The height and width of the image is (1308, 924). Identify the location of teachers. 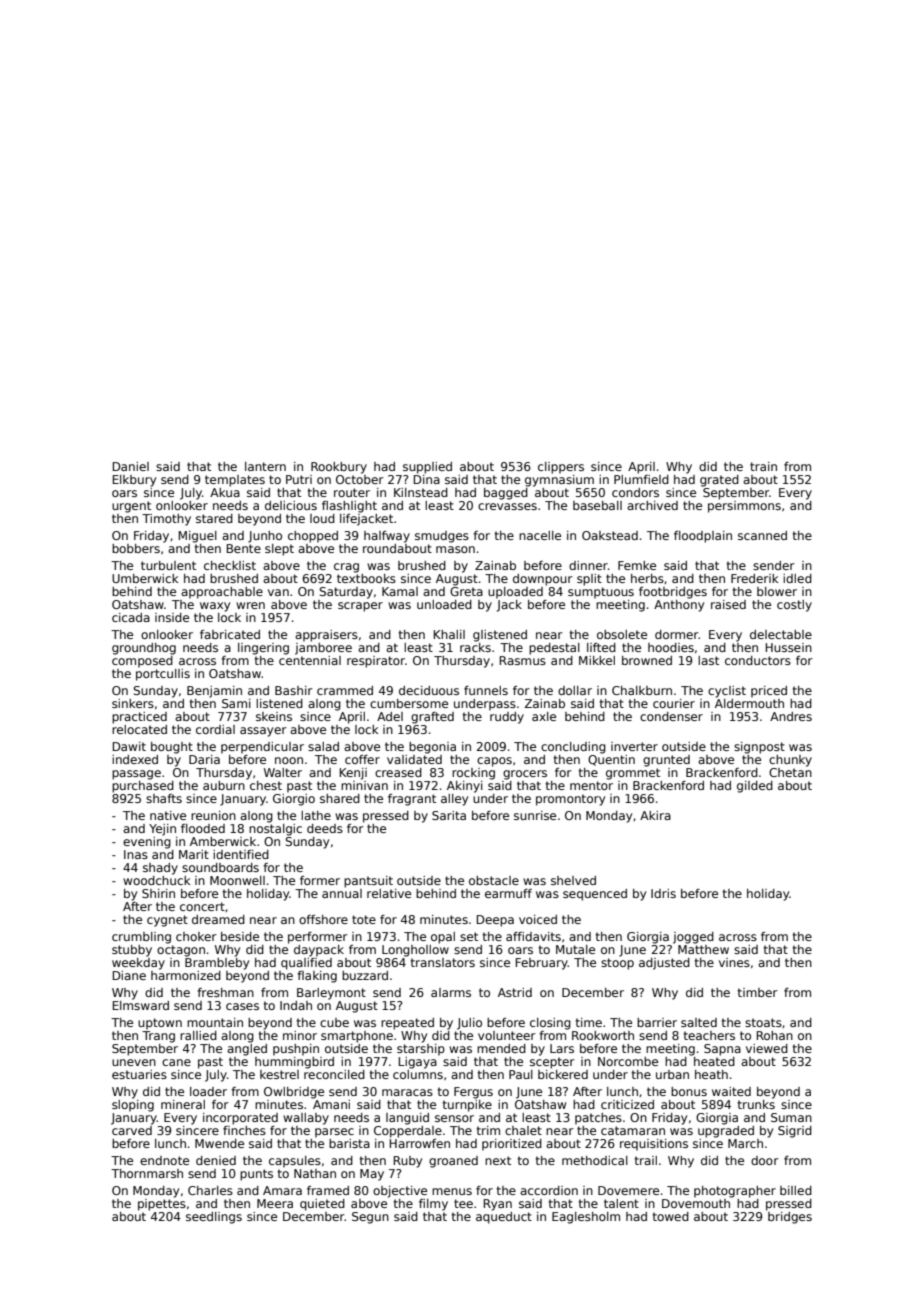
(709, 1035).
